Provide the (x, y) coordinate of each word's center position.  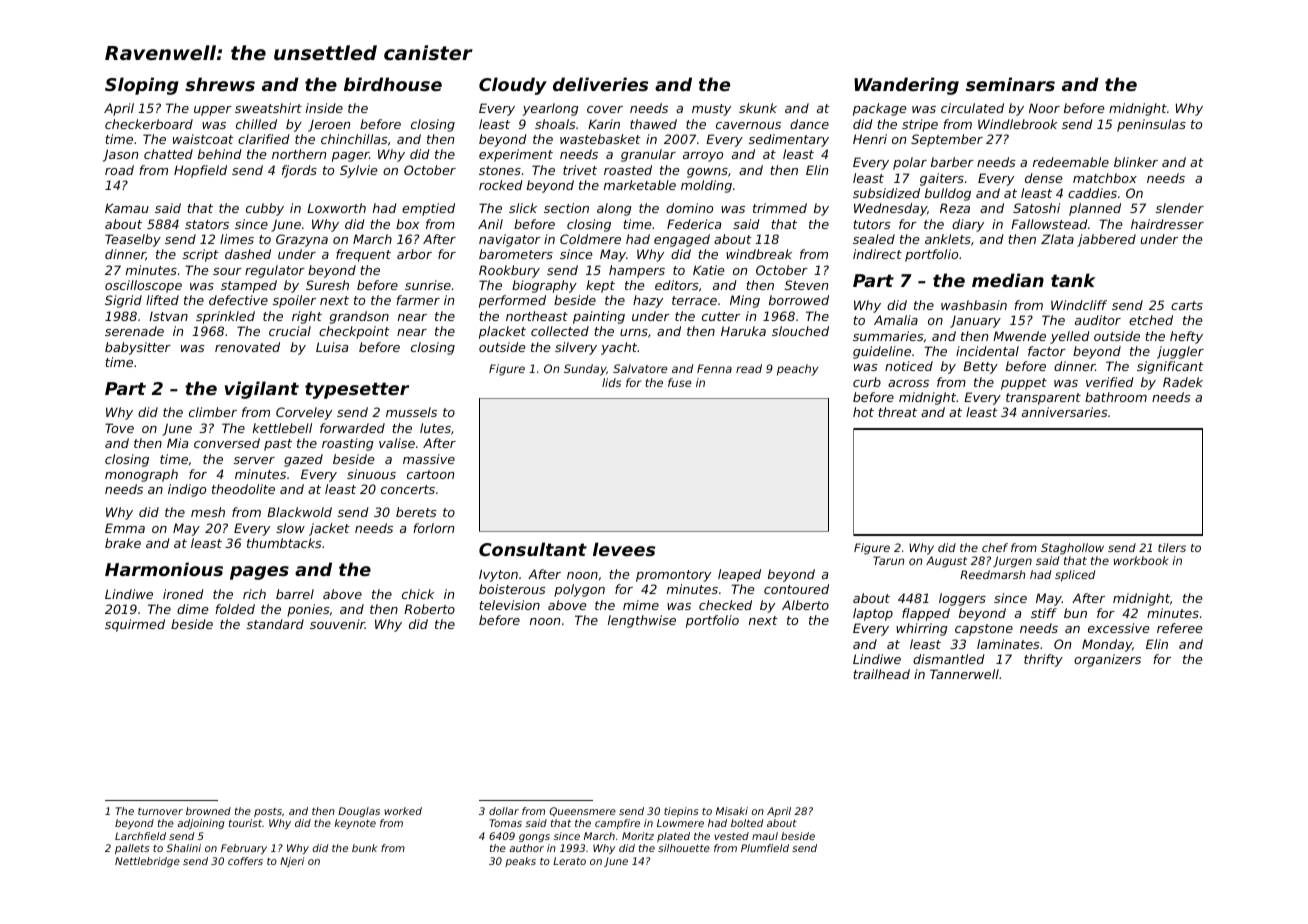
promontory (673, 576)
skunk (758, 108)
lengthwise (642, 621)
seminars (1010, 84)
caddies (1092, 193)
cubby (265, 209)
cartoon (430, 474)
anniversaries (1065, 412)
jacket (329, 529)
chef (995, 547)
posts (268, 812)
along (614, 209)
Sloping (142, 86)
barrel (295, 594)
